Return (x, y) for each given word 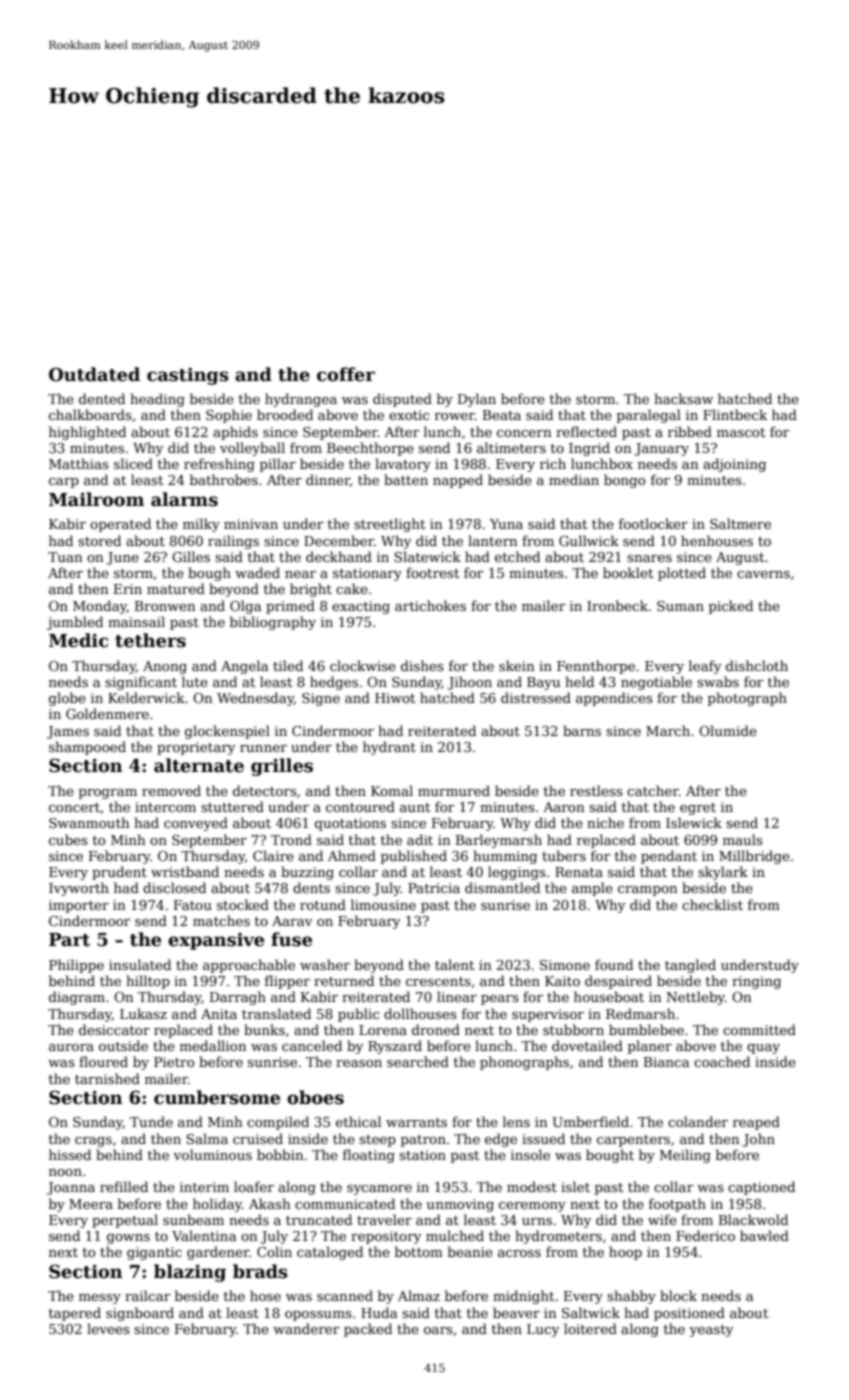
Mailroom (96, 499)
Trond (291, 839)
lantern (492, 540)
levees (108, 1328)
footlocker (653, 523)
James (68, 732)
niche (605, 822)
